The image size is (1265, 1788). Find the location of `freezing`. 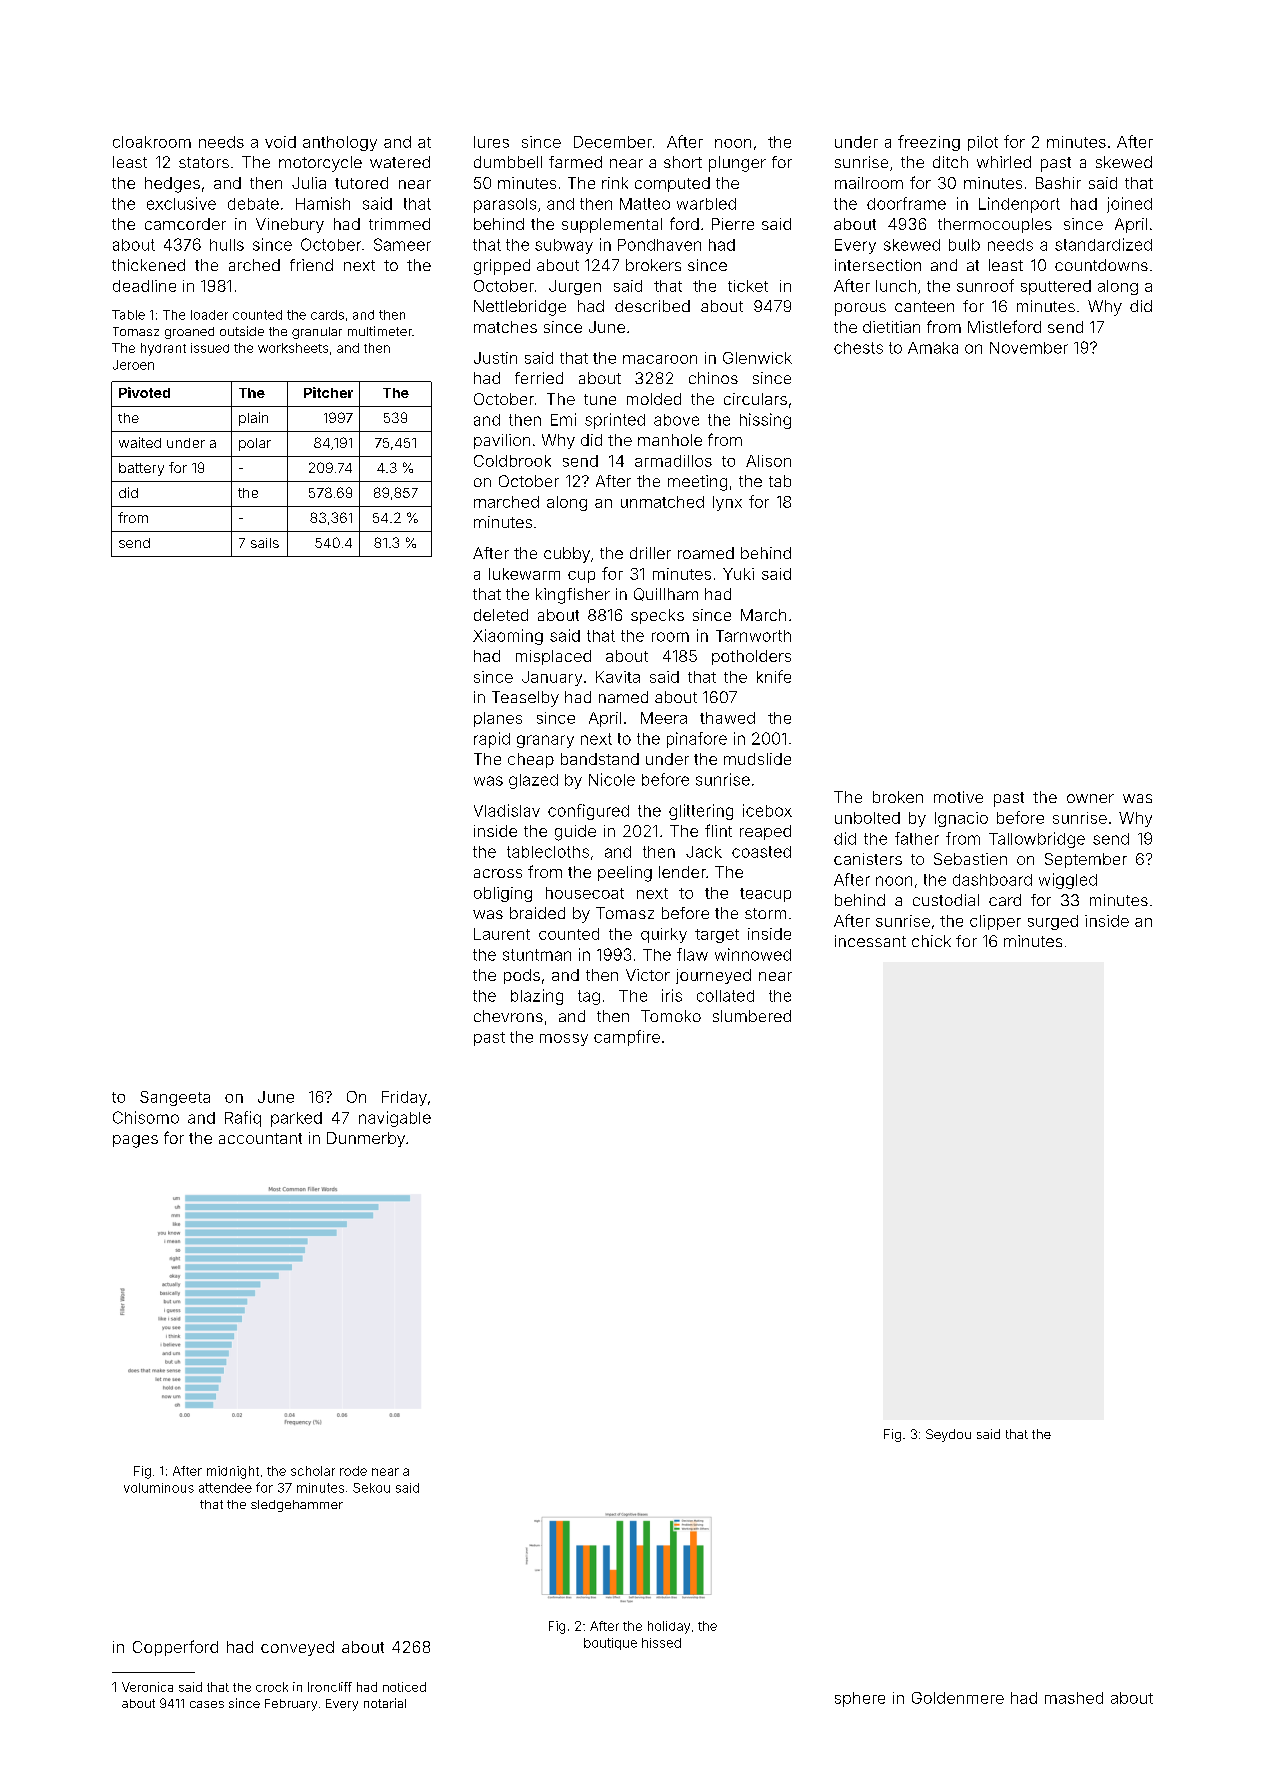

freezing is located at coordinates (929, 143).
